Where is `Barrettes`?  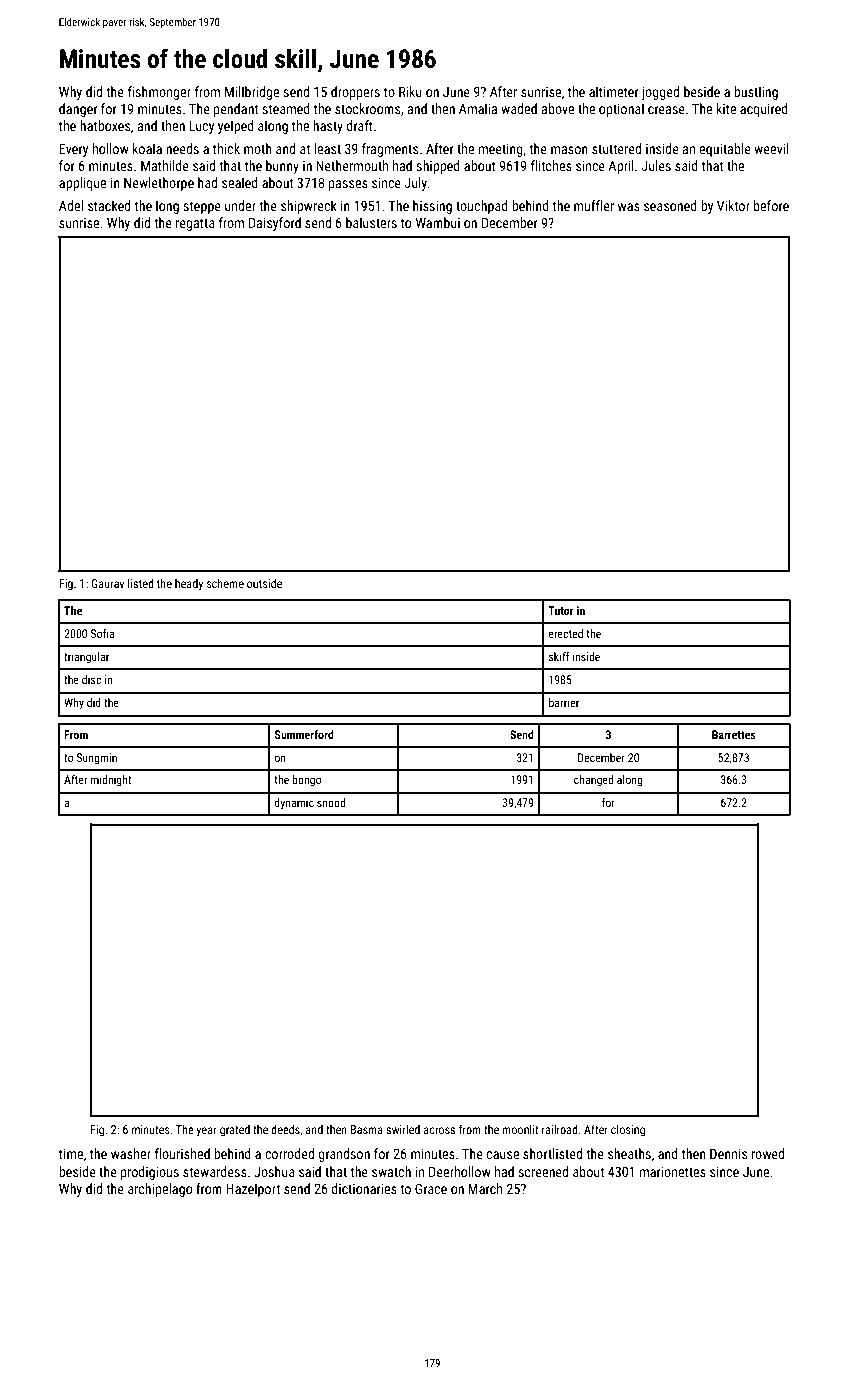 Barrettes is located at coordinates (734, 734).
